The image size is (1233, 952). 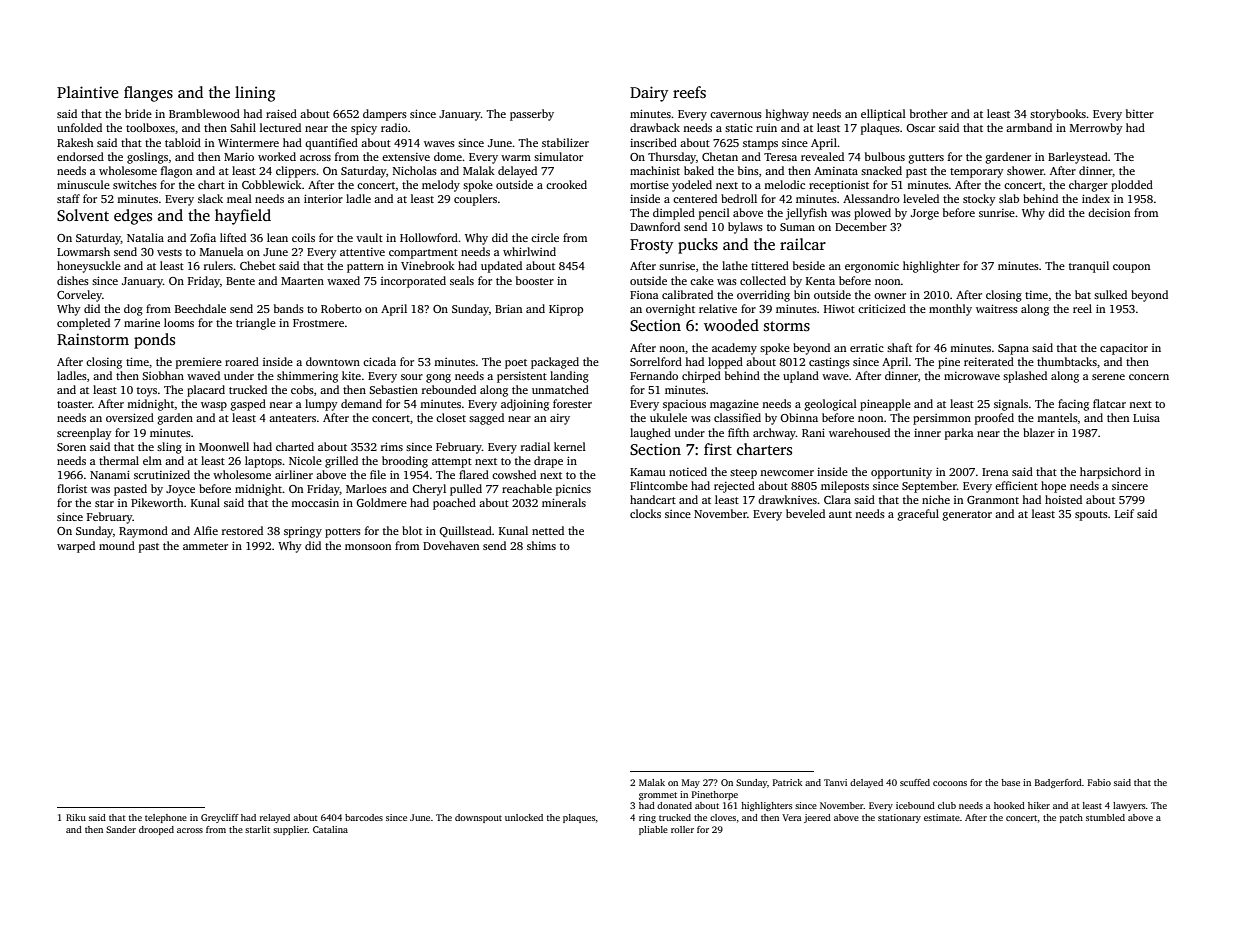 What do you see at coordinates (135, 184) in the screenshot?
I see `switches` at bounding box center [135, 184].
